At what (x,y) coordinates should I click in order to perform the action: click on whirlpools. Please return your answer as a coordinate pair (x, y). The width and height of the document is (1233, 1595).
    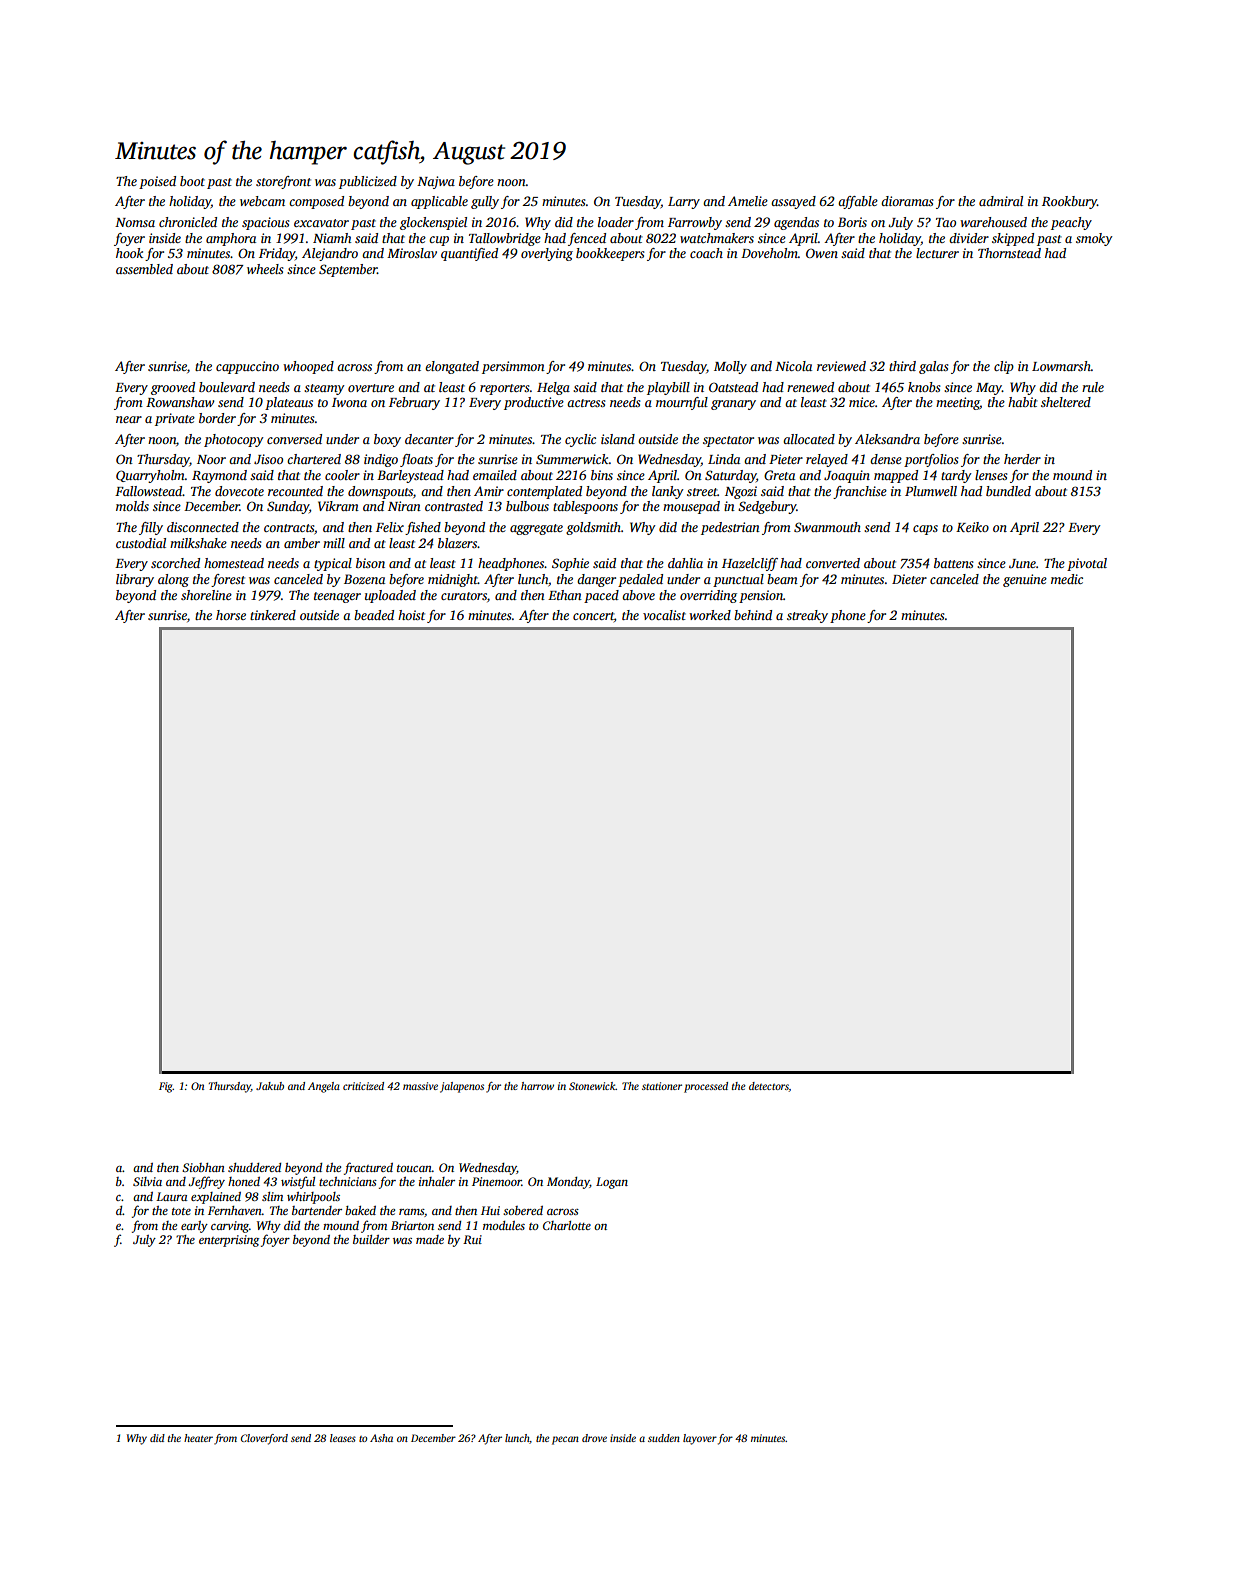
    Looking at the image, I should click on (313, 1198).
